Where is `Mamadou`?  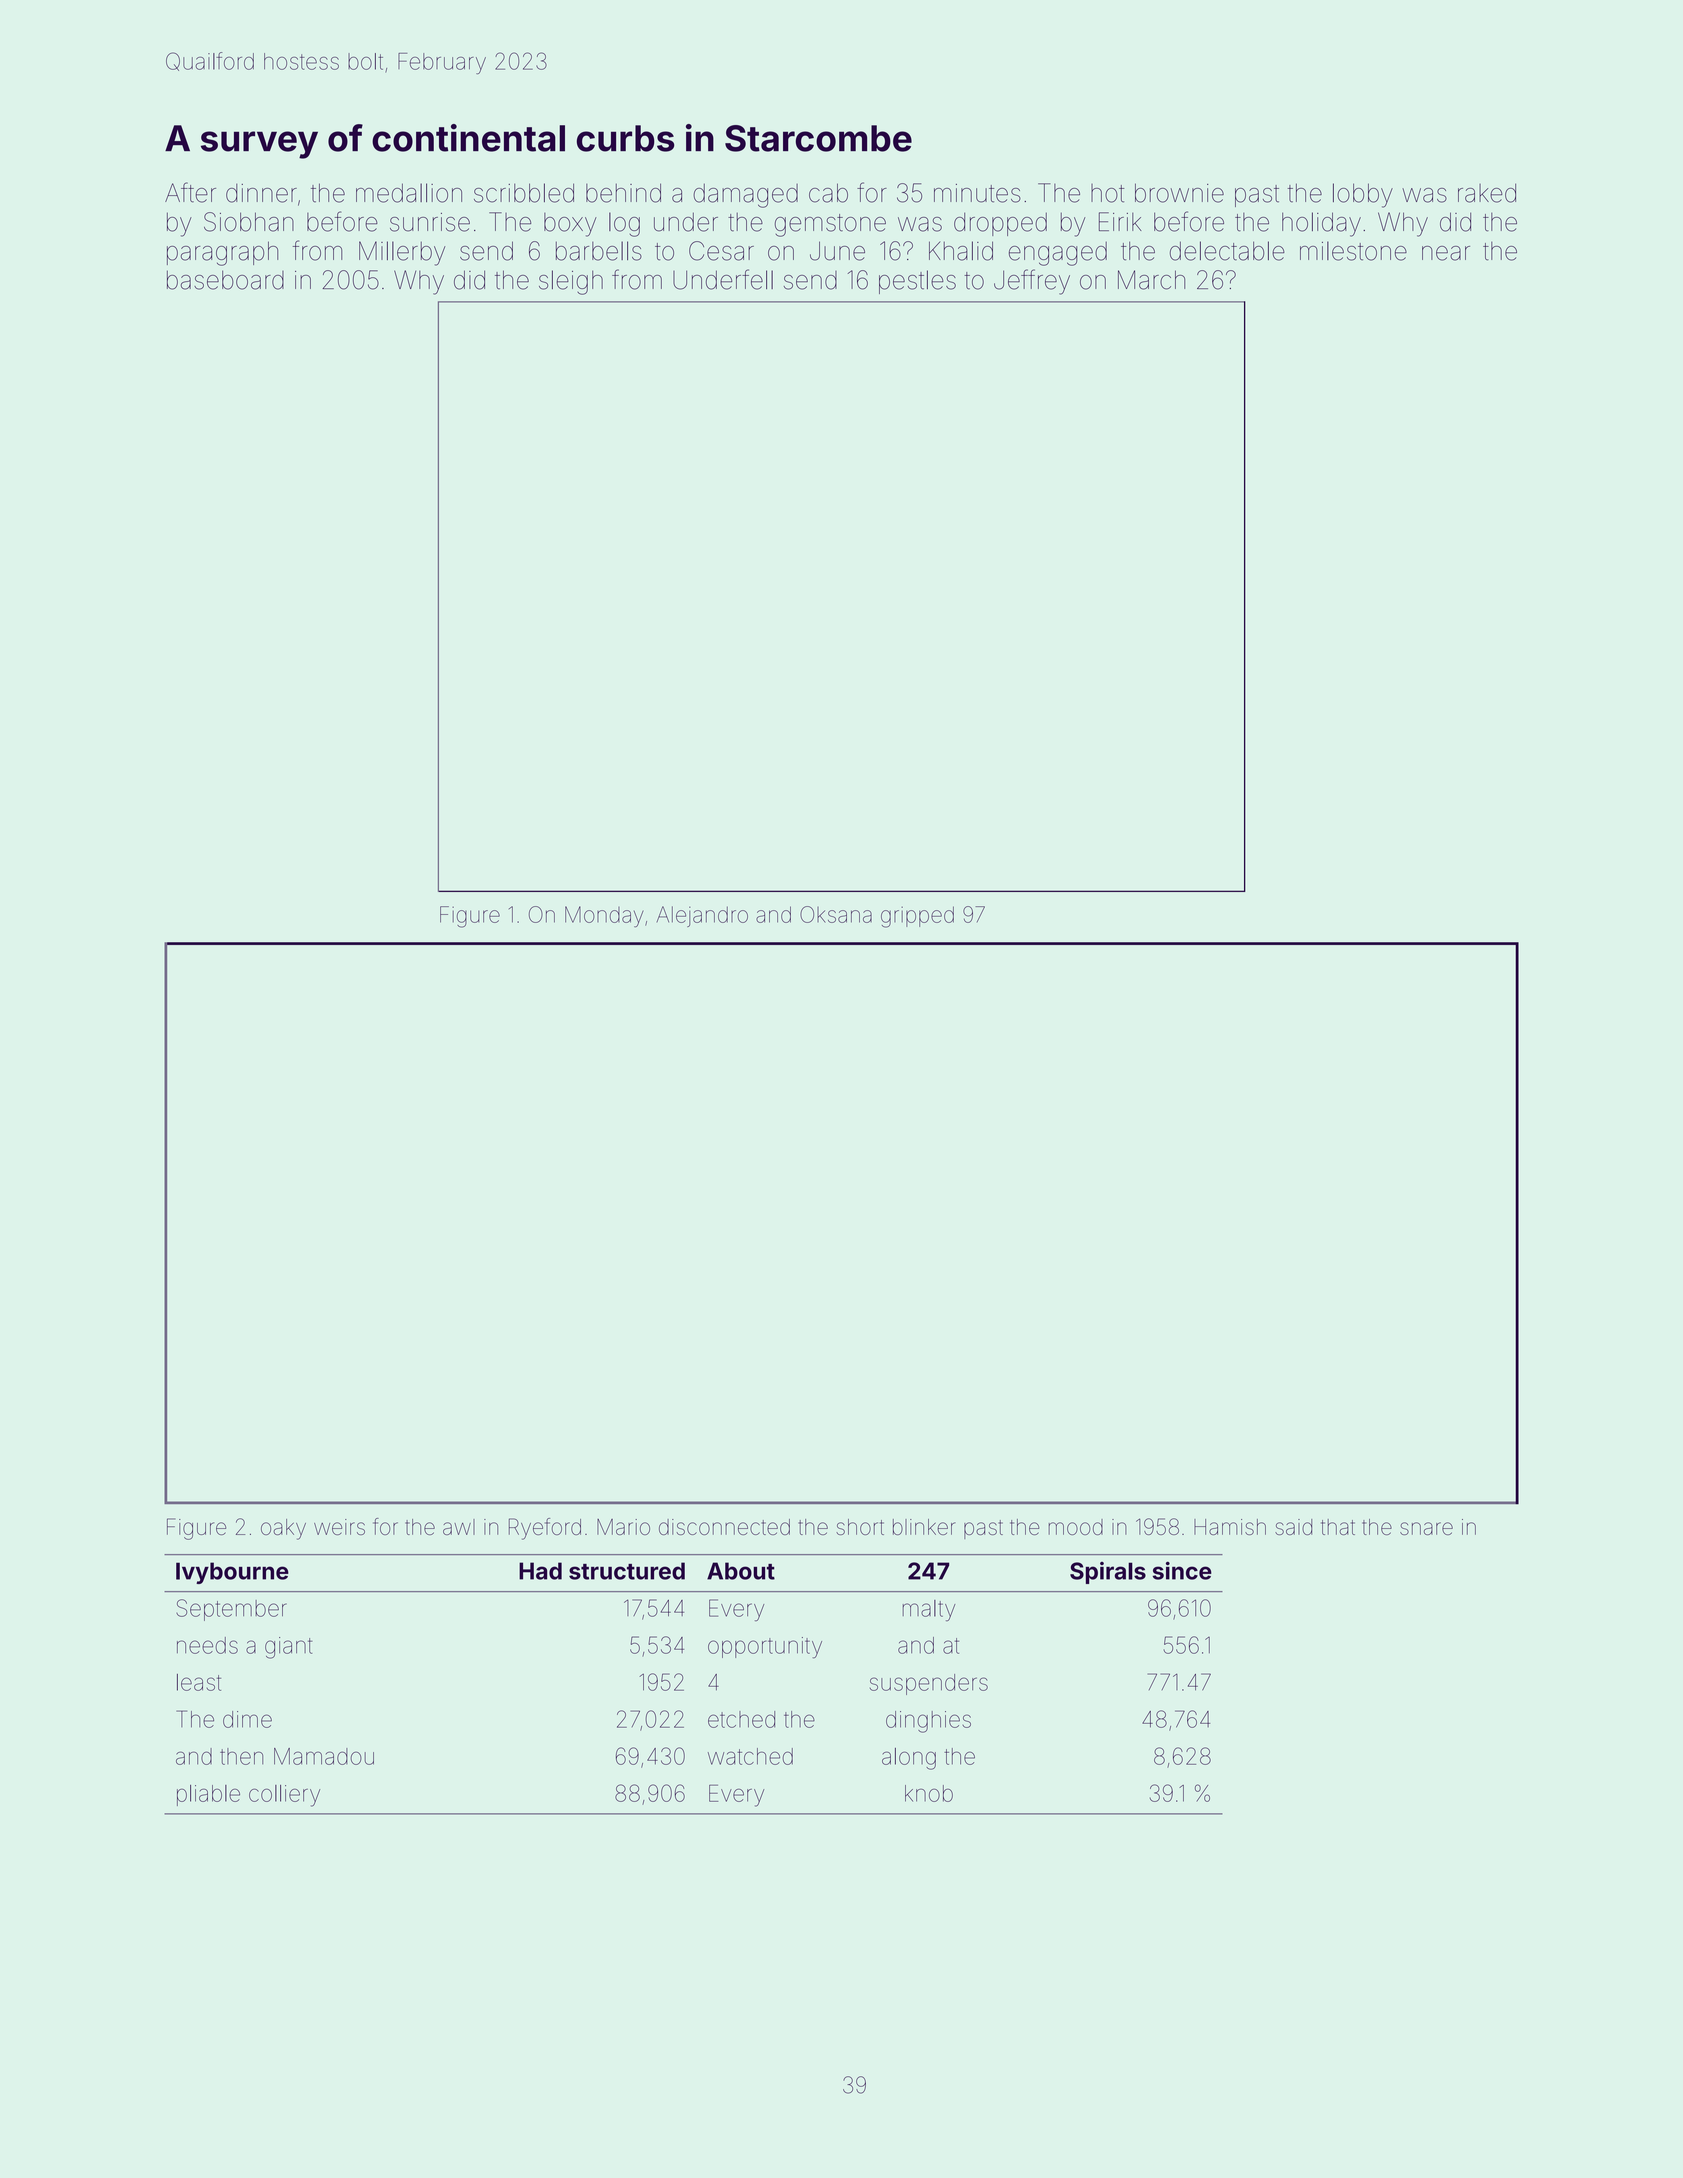 Mamadou is located at coordinates (324, 1756).
